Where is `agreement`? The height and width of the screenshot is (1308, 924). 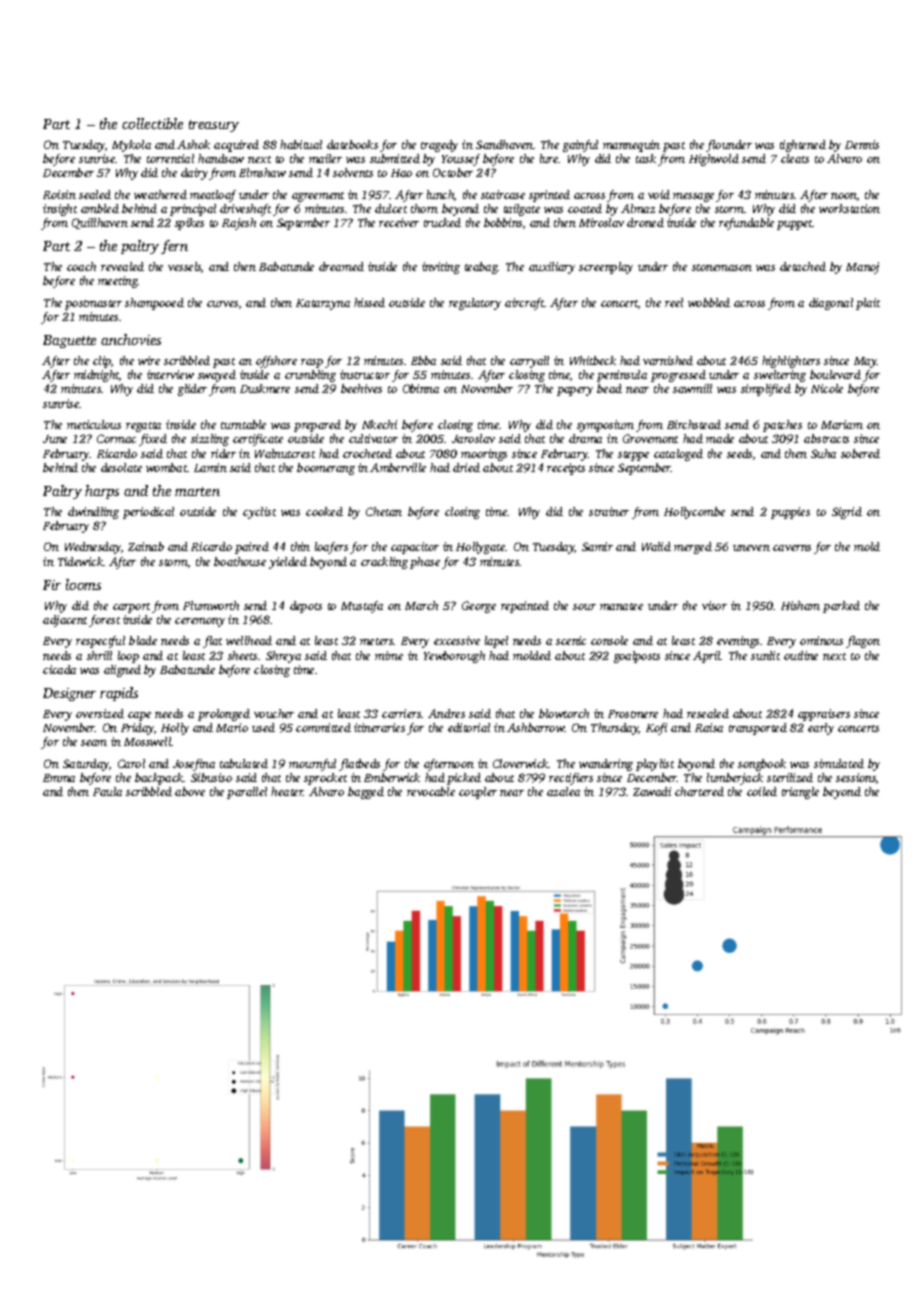 agreement is located at coordinates (318, 197).
